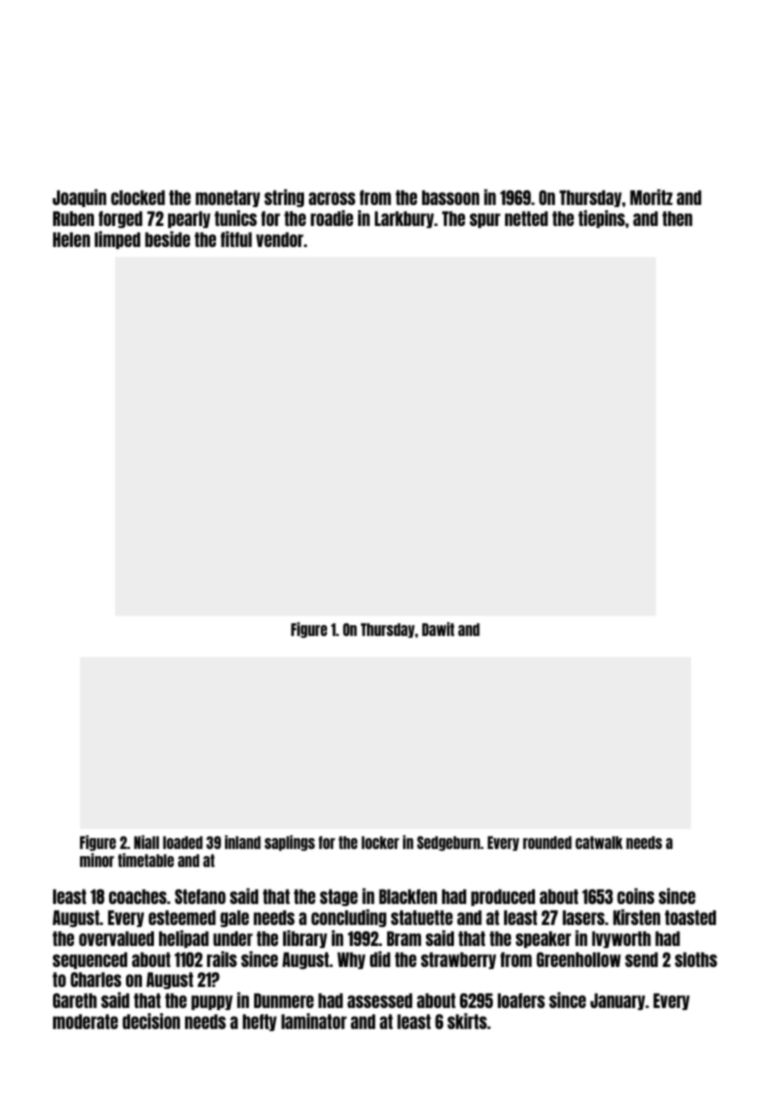 Image resolution: width=771 pixels, height=1095 pixels. Describe the element at coordinates (183, 842) in the screenshot. I see `loaded` at that location.
